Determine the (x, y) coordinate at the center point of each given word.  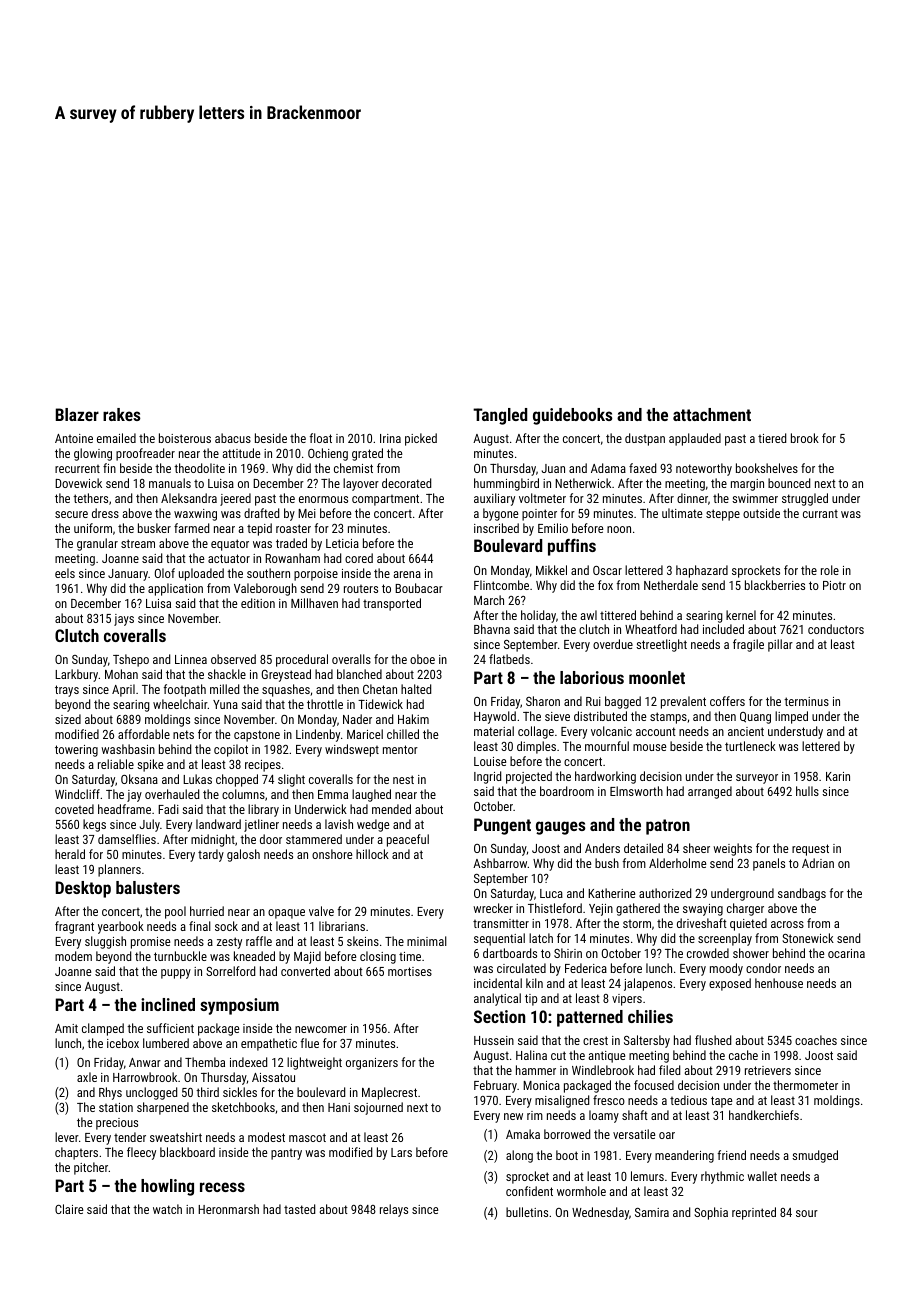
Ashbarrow (500, 863)
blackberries (775, 585)
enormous (323, 499)
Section (499, 1016)
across (787, 924)
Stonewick (808, 938)
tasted (299, 1209)
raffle (259, 941)
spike (150, 765)
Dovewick (78, 483)
